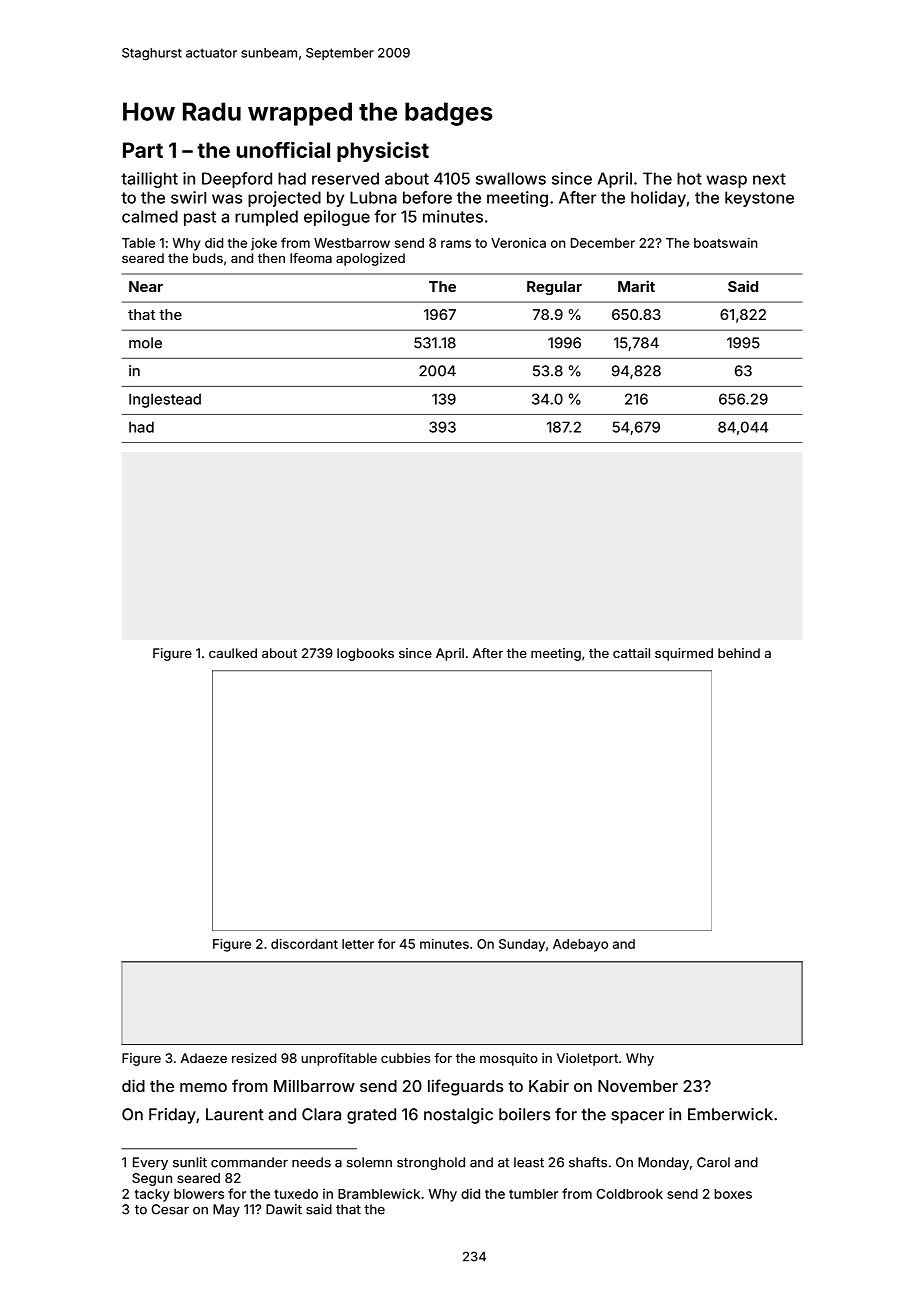 Image resolution: width=924 pixels, height=1308 pixels. I want to click on physicist, so click(383, 152).
